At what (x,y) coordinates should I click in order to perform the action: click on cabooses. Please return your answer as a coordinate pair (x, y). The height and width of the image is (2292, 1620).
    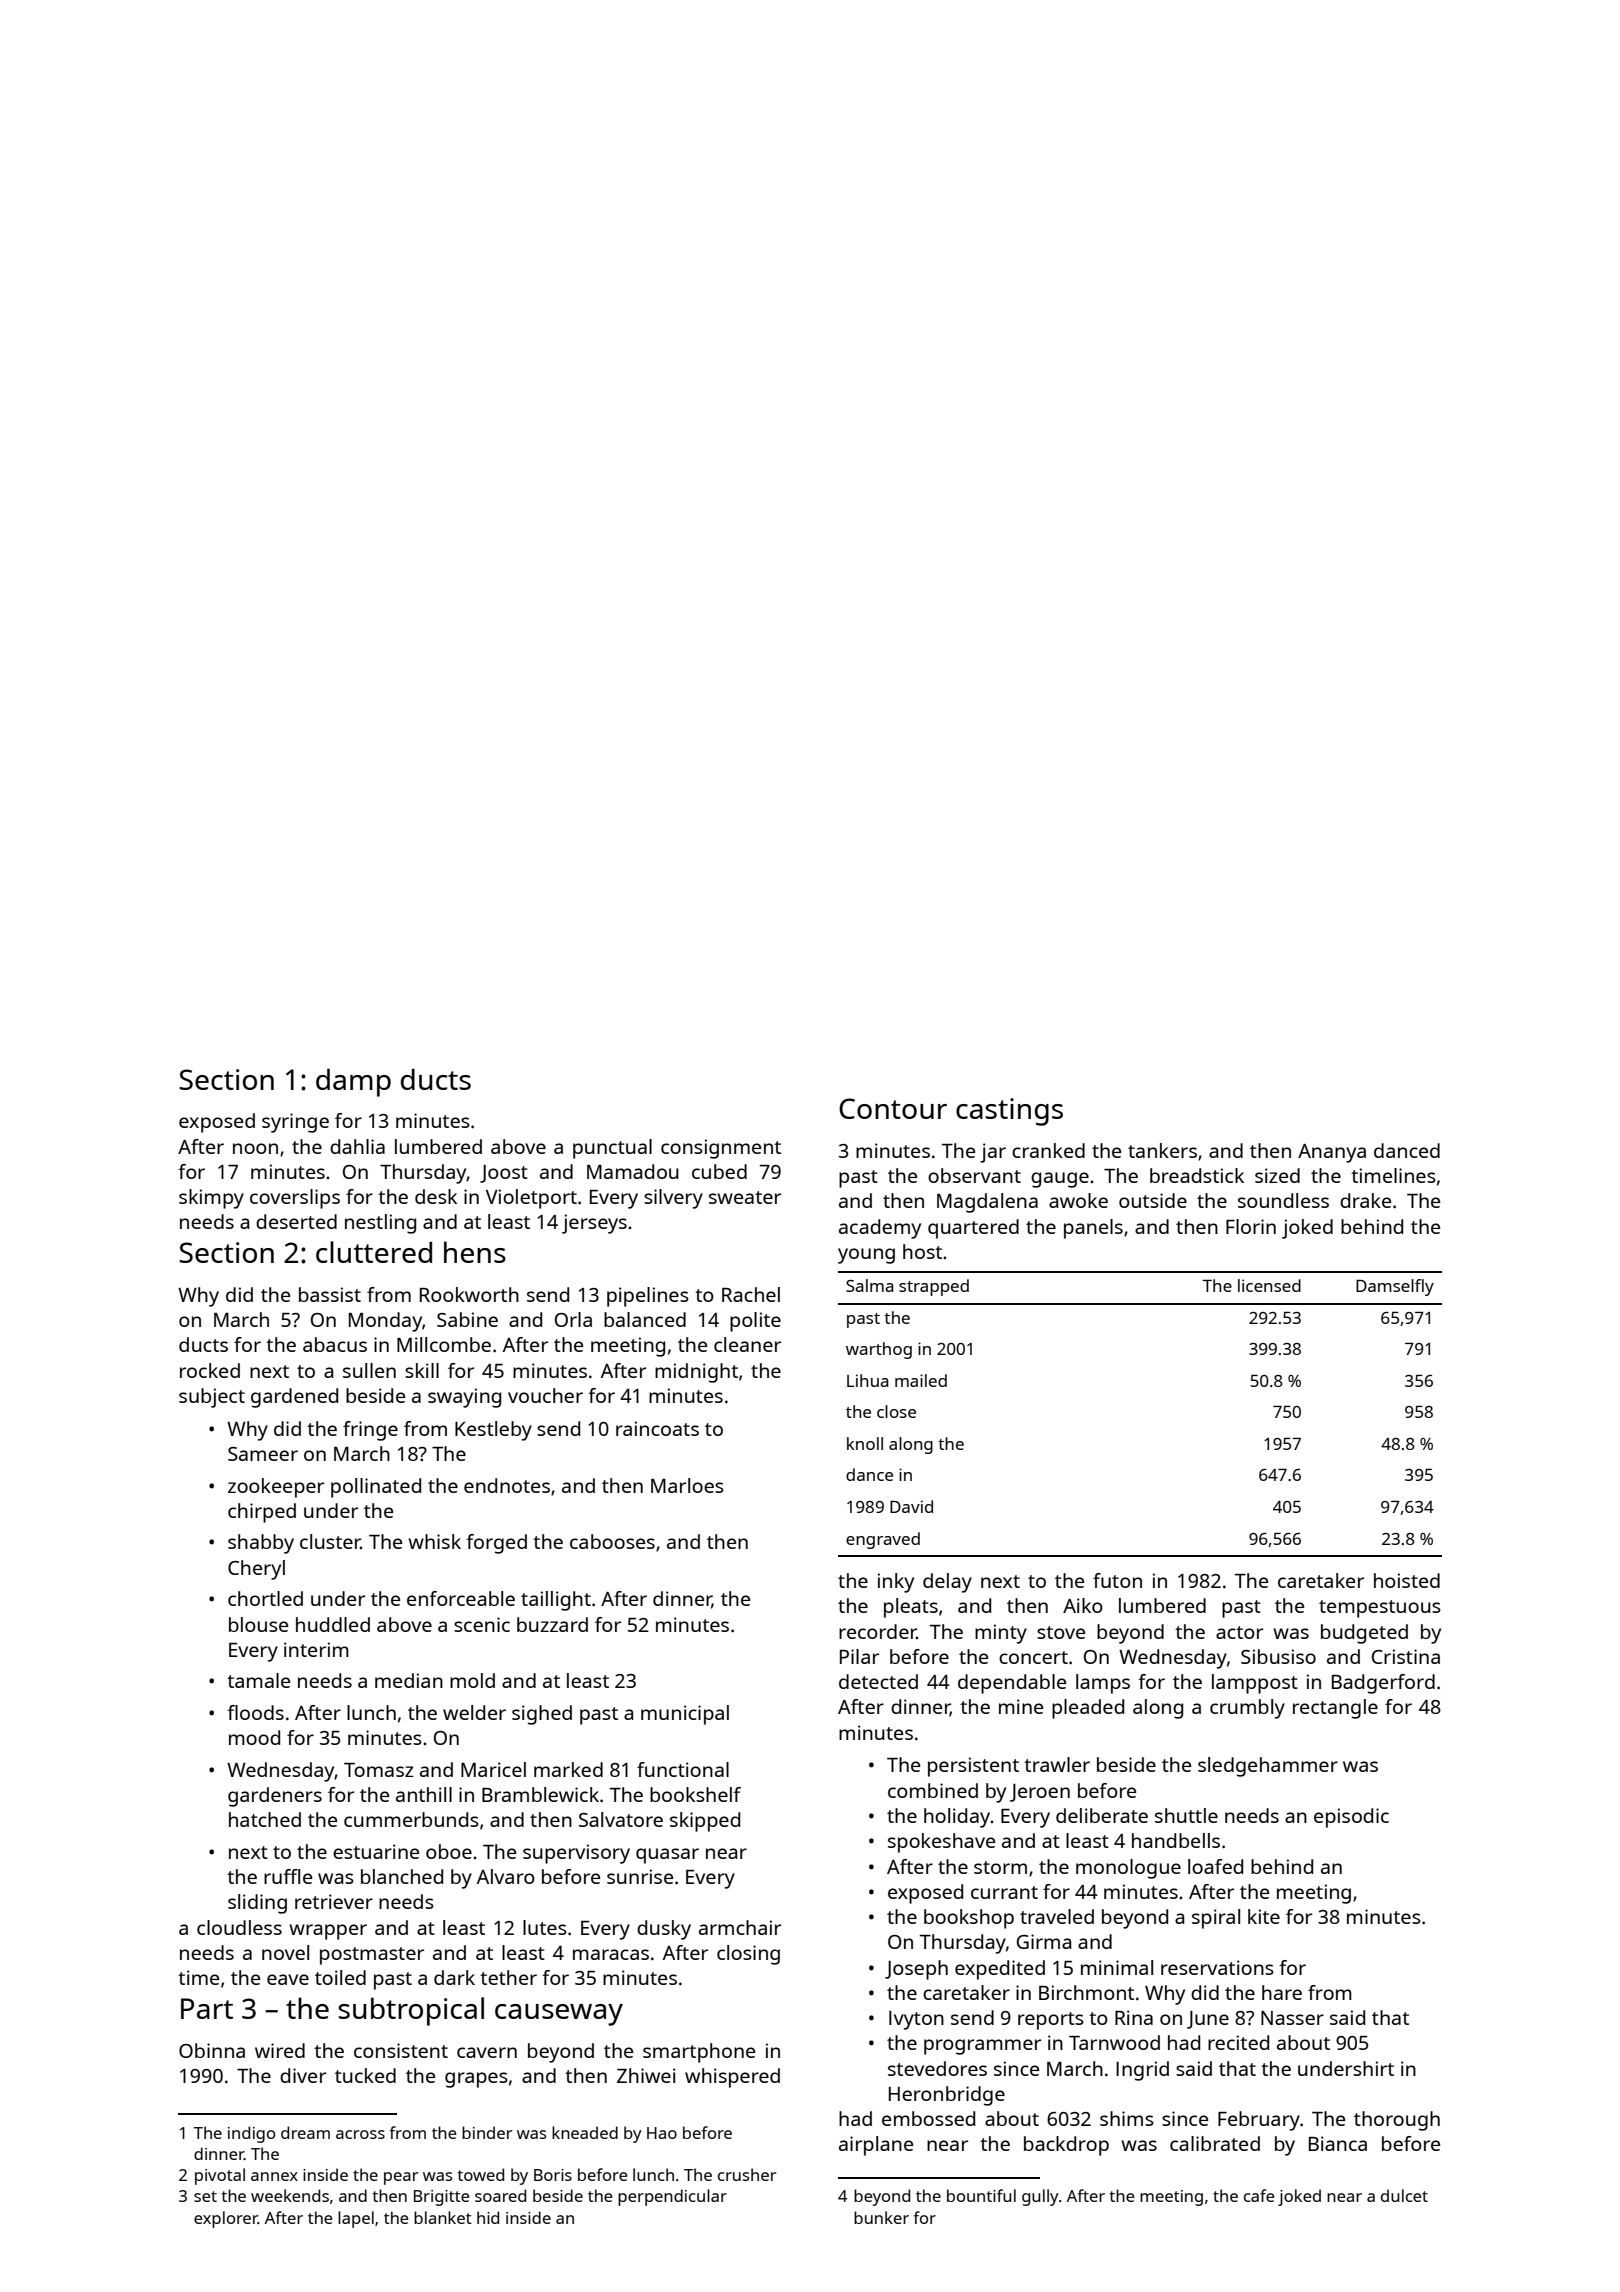
    Looking at the image, I should click on (612, 1541).
